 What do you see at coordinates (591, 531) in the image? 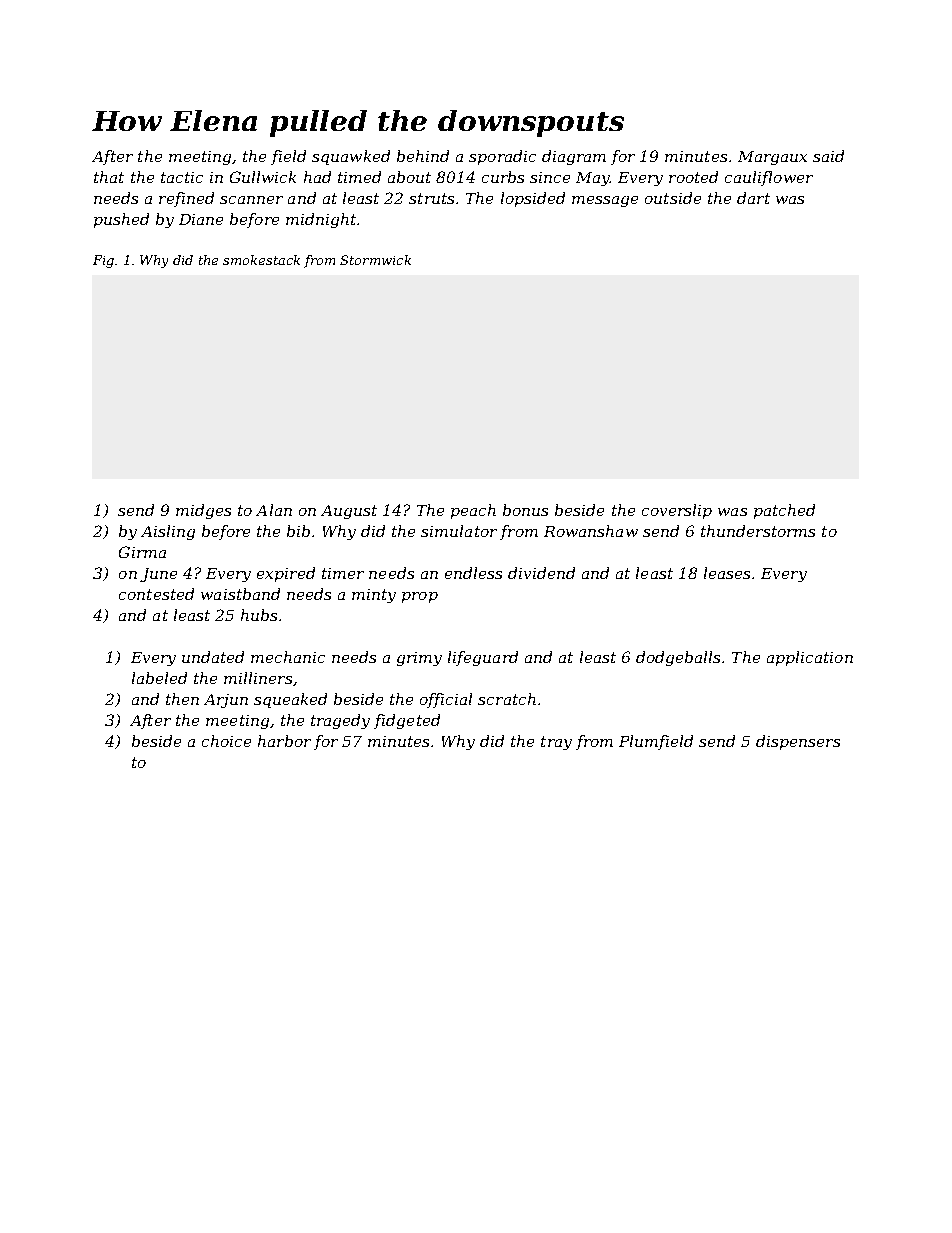
I see `Rowanshaw` at bounding box center [591, 531].
